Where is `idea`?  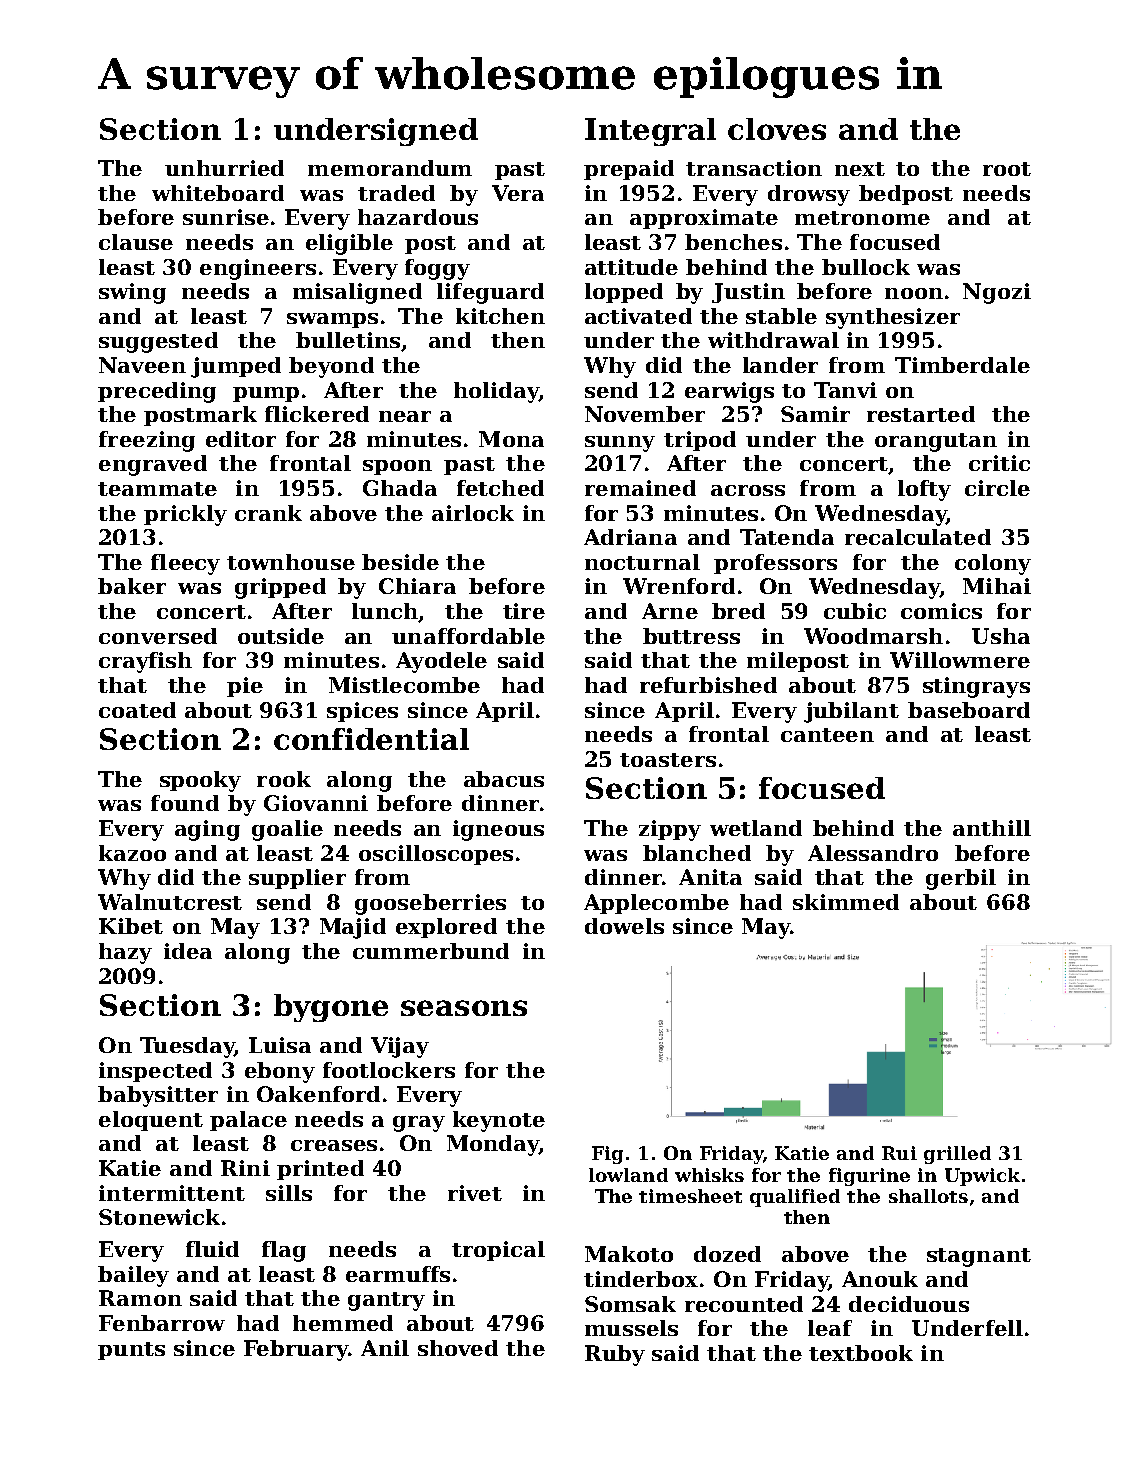 idea is located at coordinates (188, 951).
